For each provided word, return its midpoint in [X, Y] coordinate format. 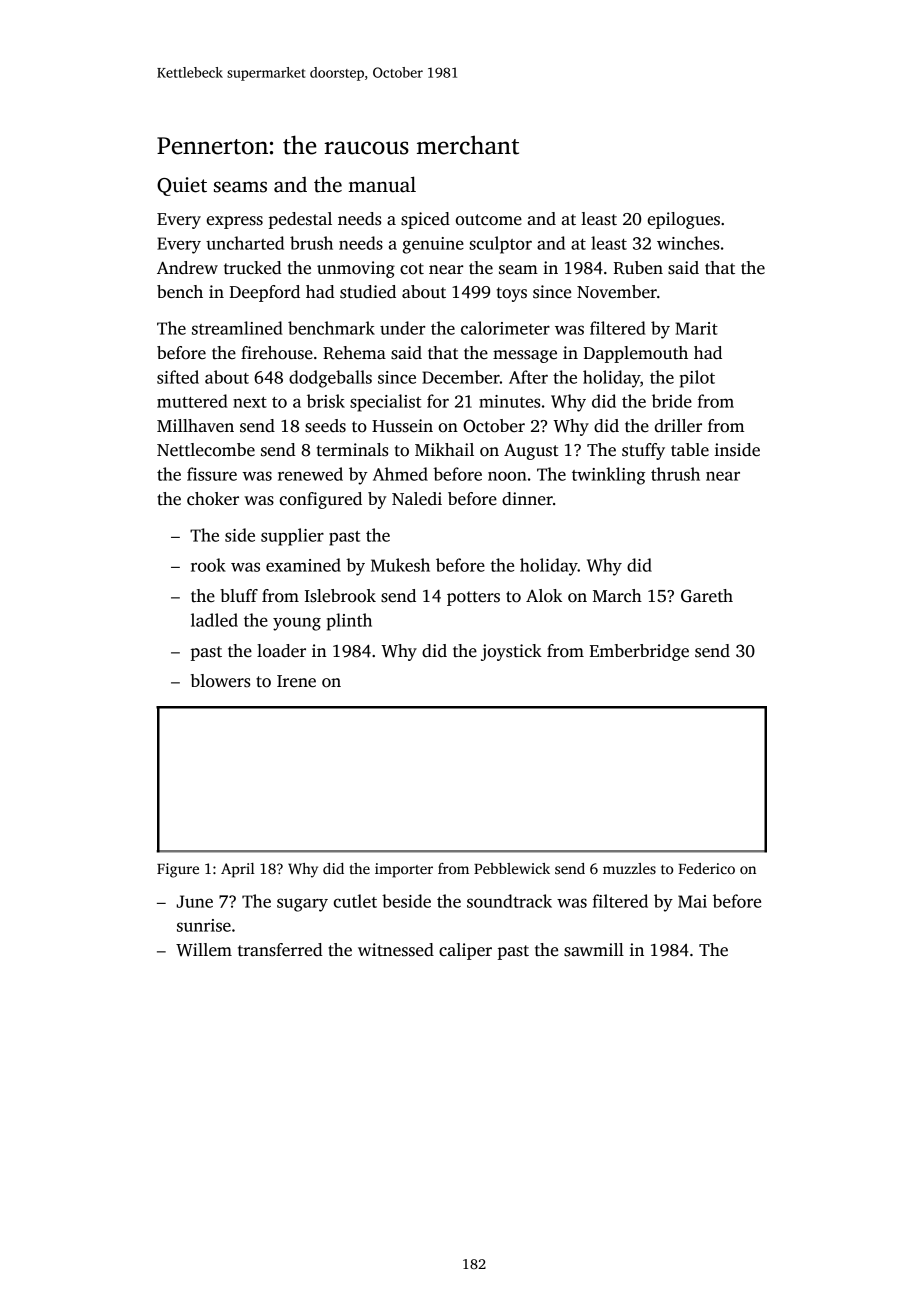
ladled [214, 620]
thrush [675, 474]
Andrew [187, 268]
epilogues [684, 220]
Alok [544, 596]
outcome [489, 220]
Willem [204, 950]
